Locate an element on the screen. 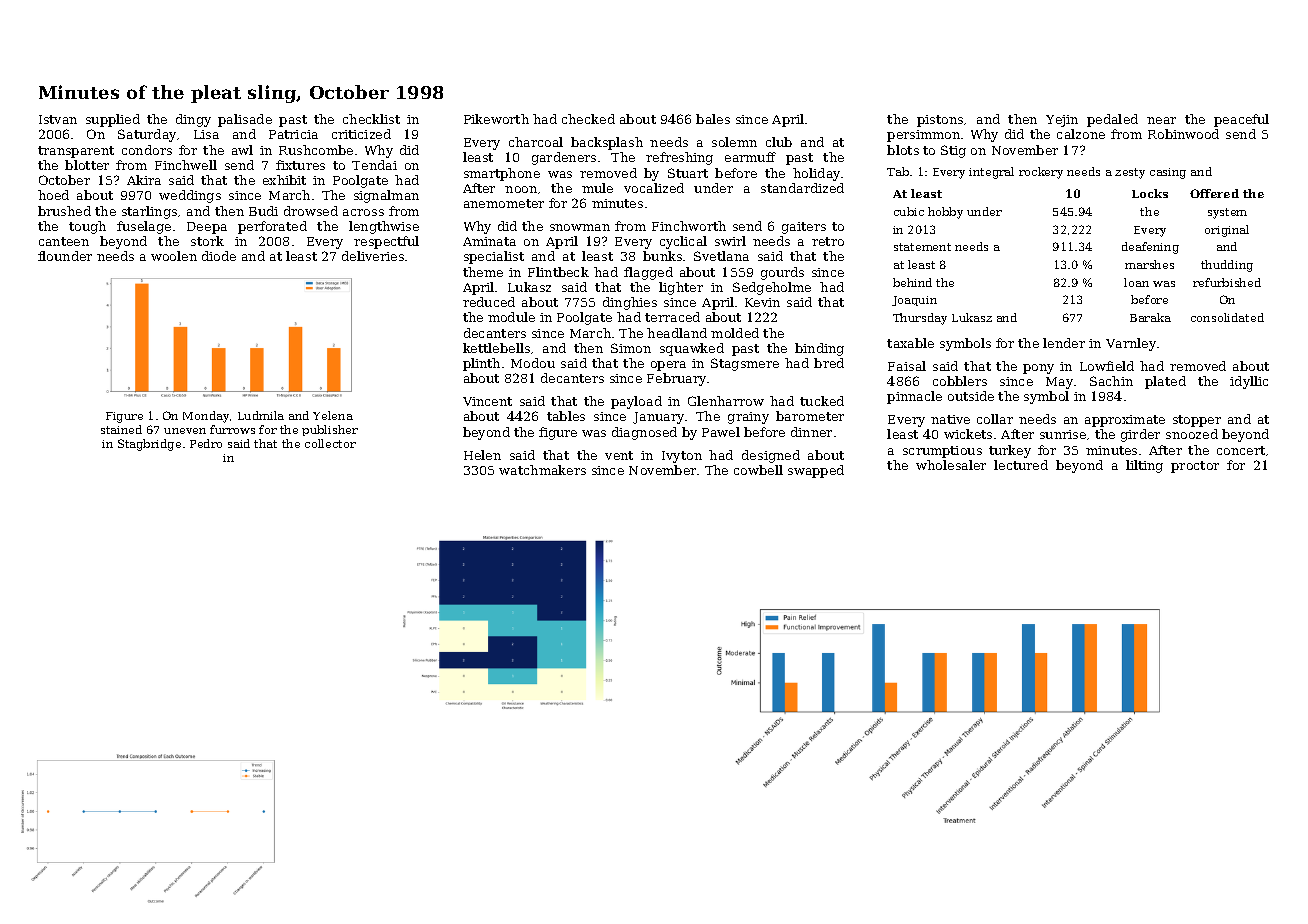 The image size is (1308, 924). marshes is located at coordinates (1149, 264).
